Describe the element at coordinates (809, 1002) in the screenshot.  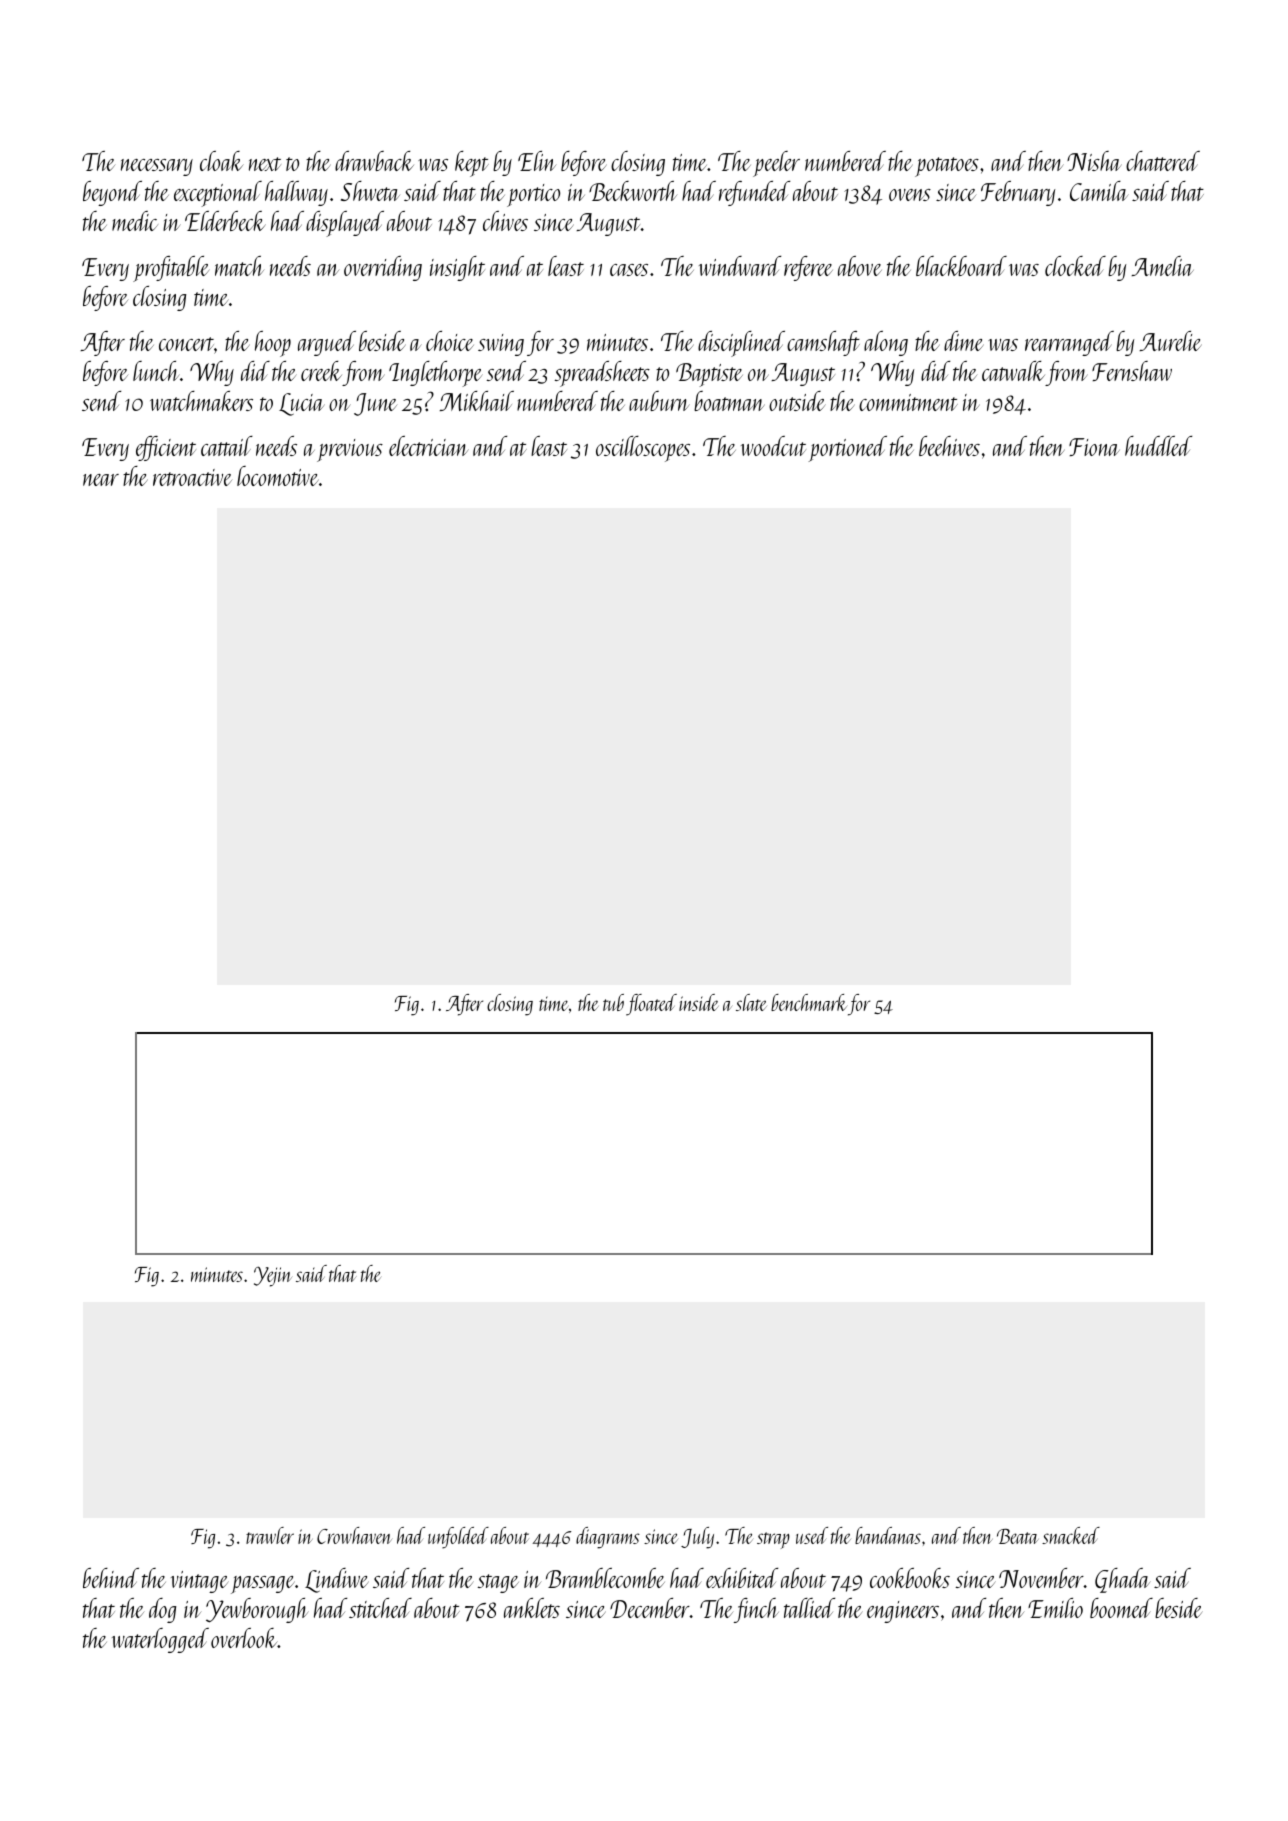
I see `benchmark` at that location.
